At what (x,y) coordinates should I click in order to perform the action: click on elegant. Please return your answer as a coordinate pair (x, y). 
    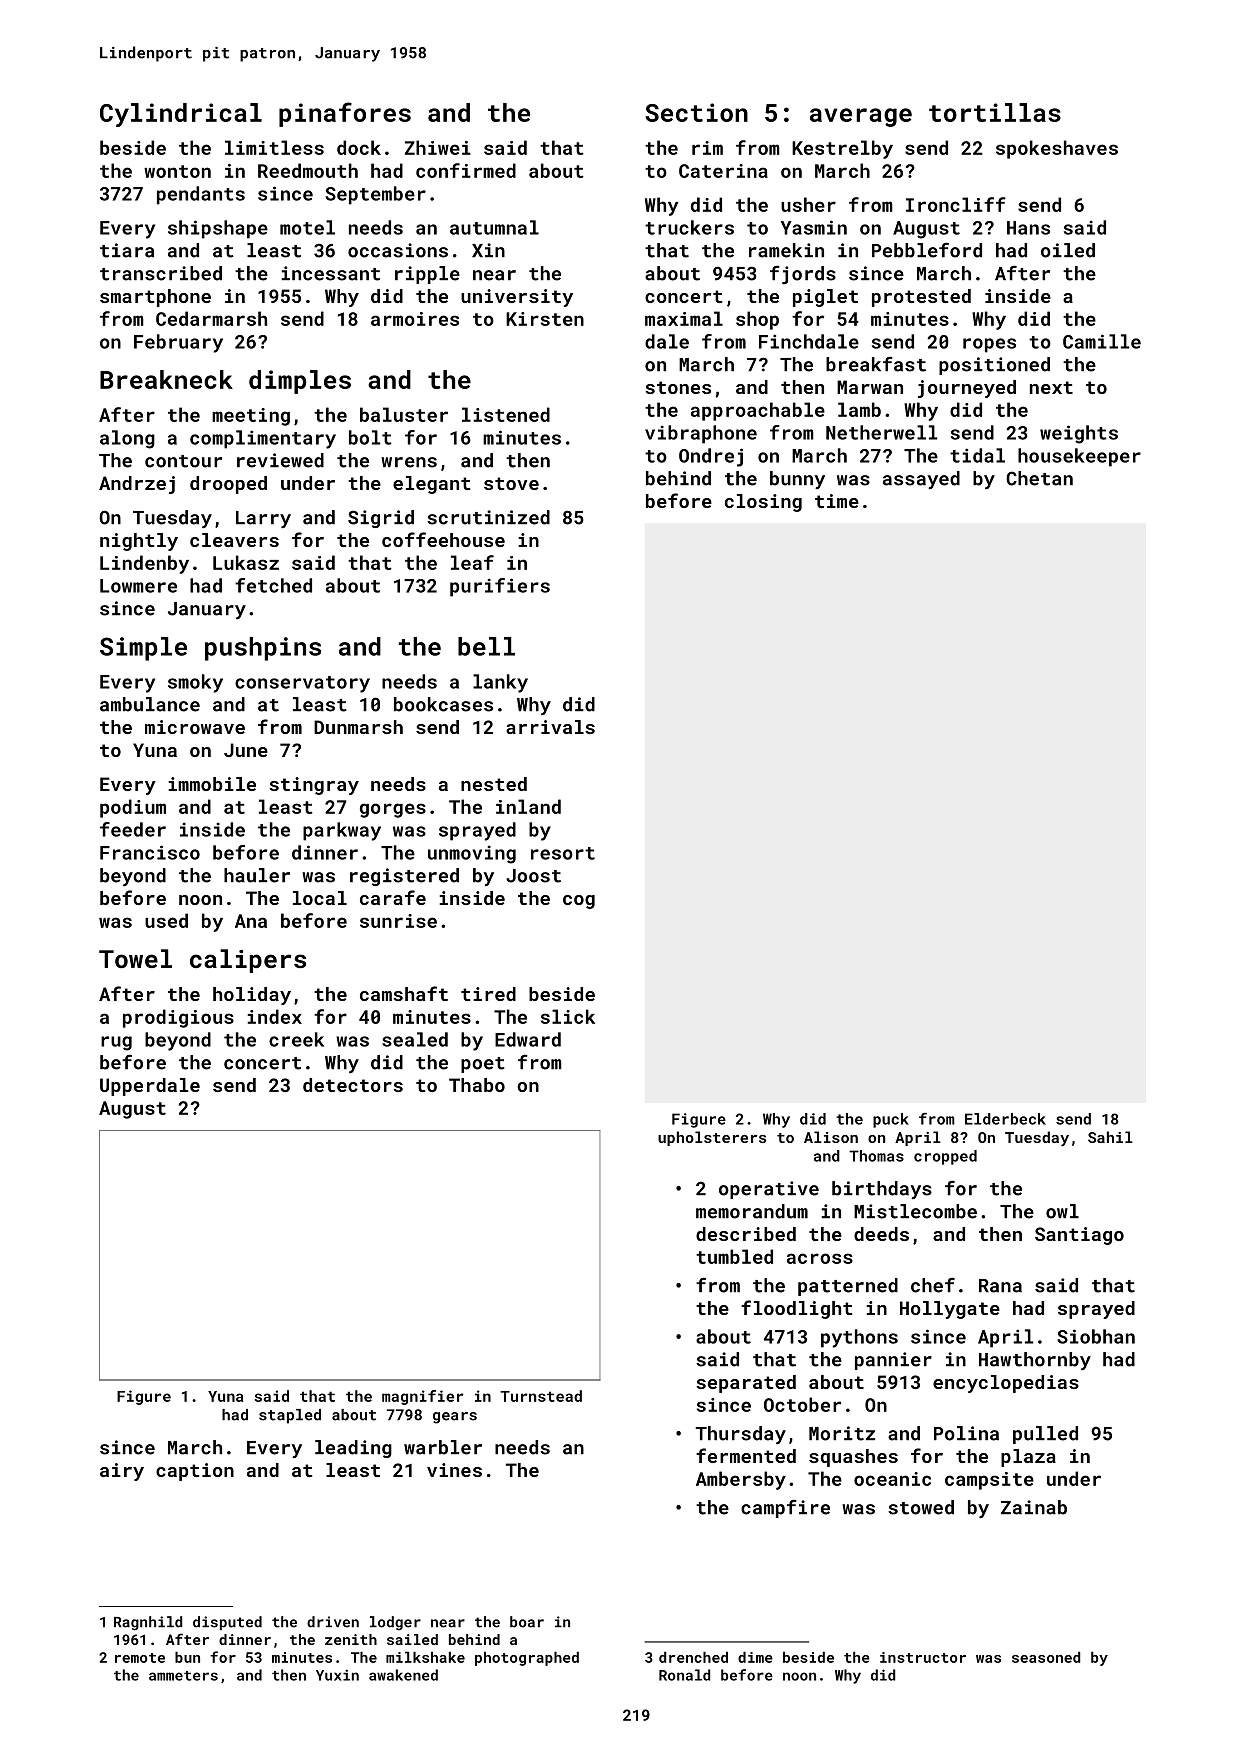
    Looking at the image, I should click on (431, 485).
